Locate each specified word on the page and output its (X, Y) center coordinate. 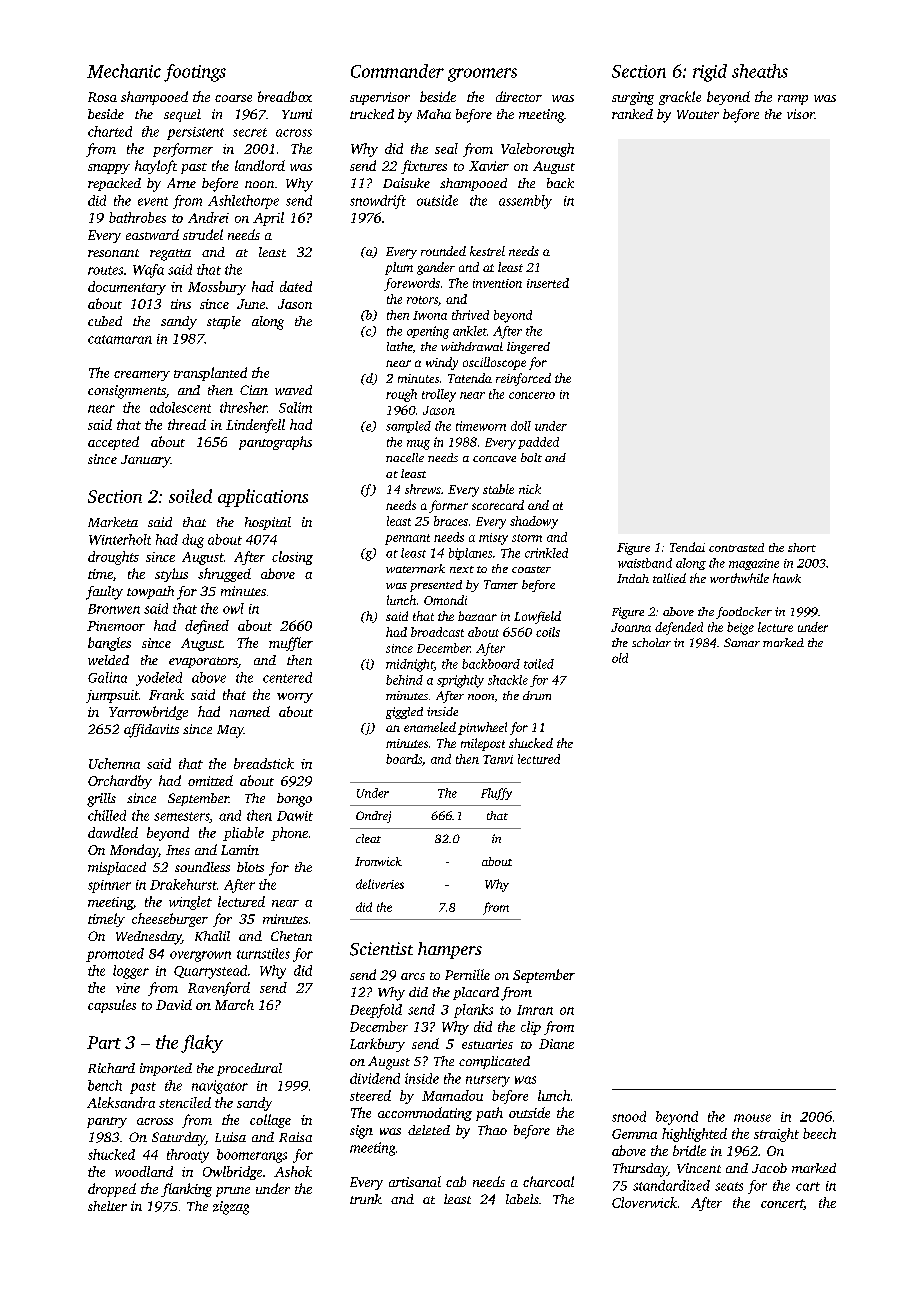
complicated (494, 1062)
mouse (752, 1118)
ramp (793, 100)
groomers (482, 75)
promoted (115, 955)
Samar (742, 642)
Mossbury (217, 288)
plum (399, 268)
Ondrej (373, 817)
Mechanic (124, 71)
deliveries (380, 884)
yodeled (159, 679)
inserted (548, 283)
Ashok (293, 1171)
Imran (535, 1010)
